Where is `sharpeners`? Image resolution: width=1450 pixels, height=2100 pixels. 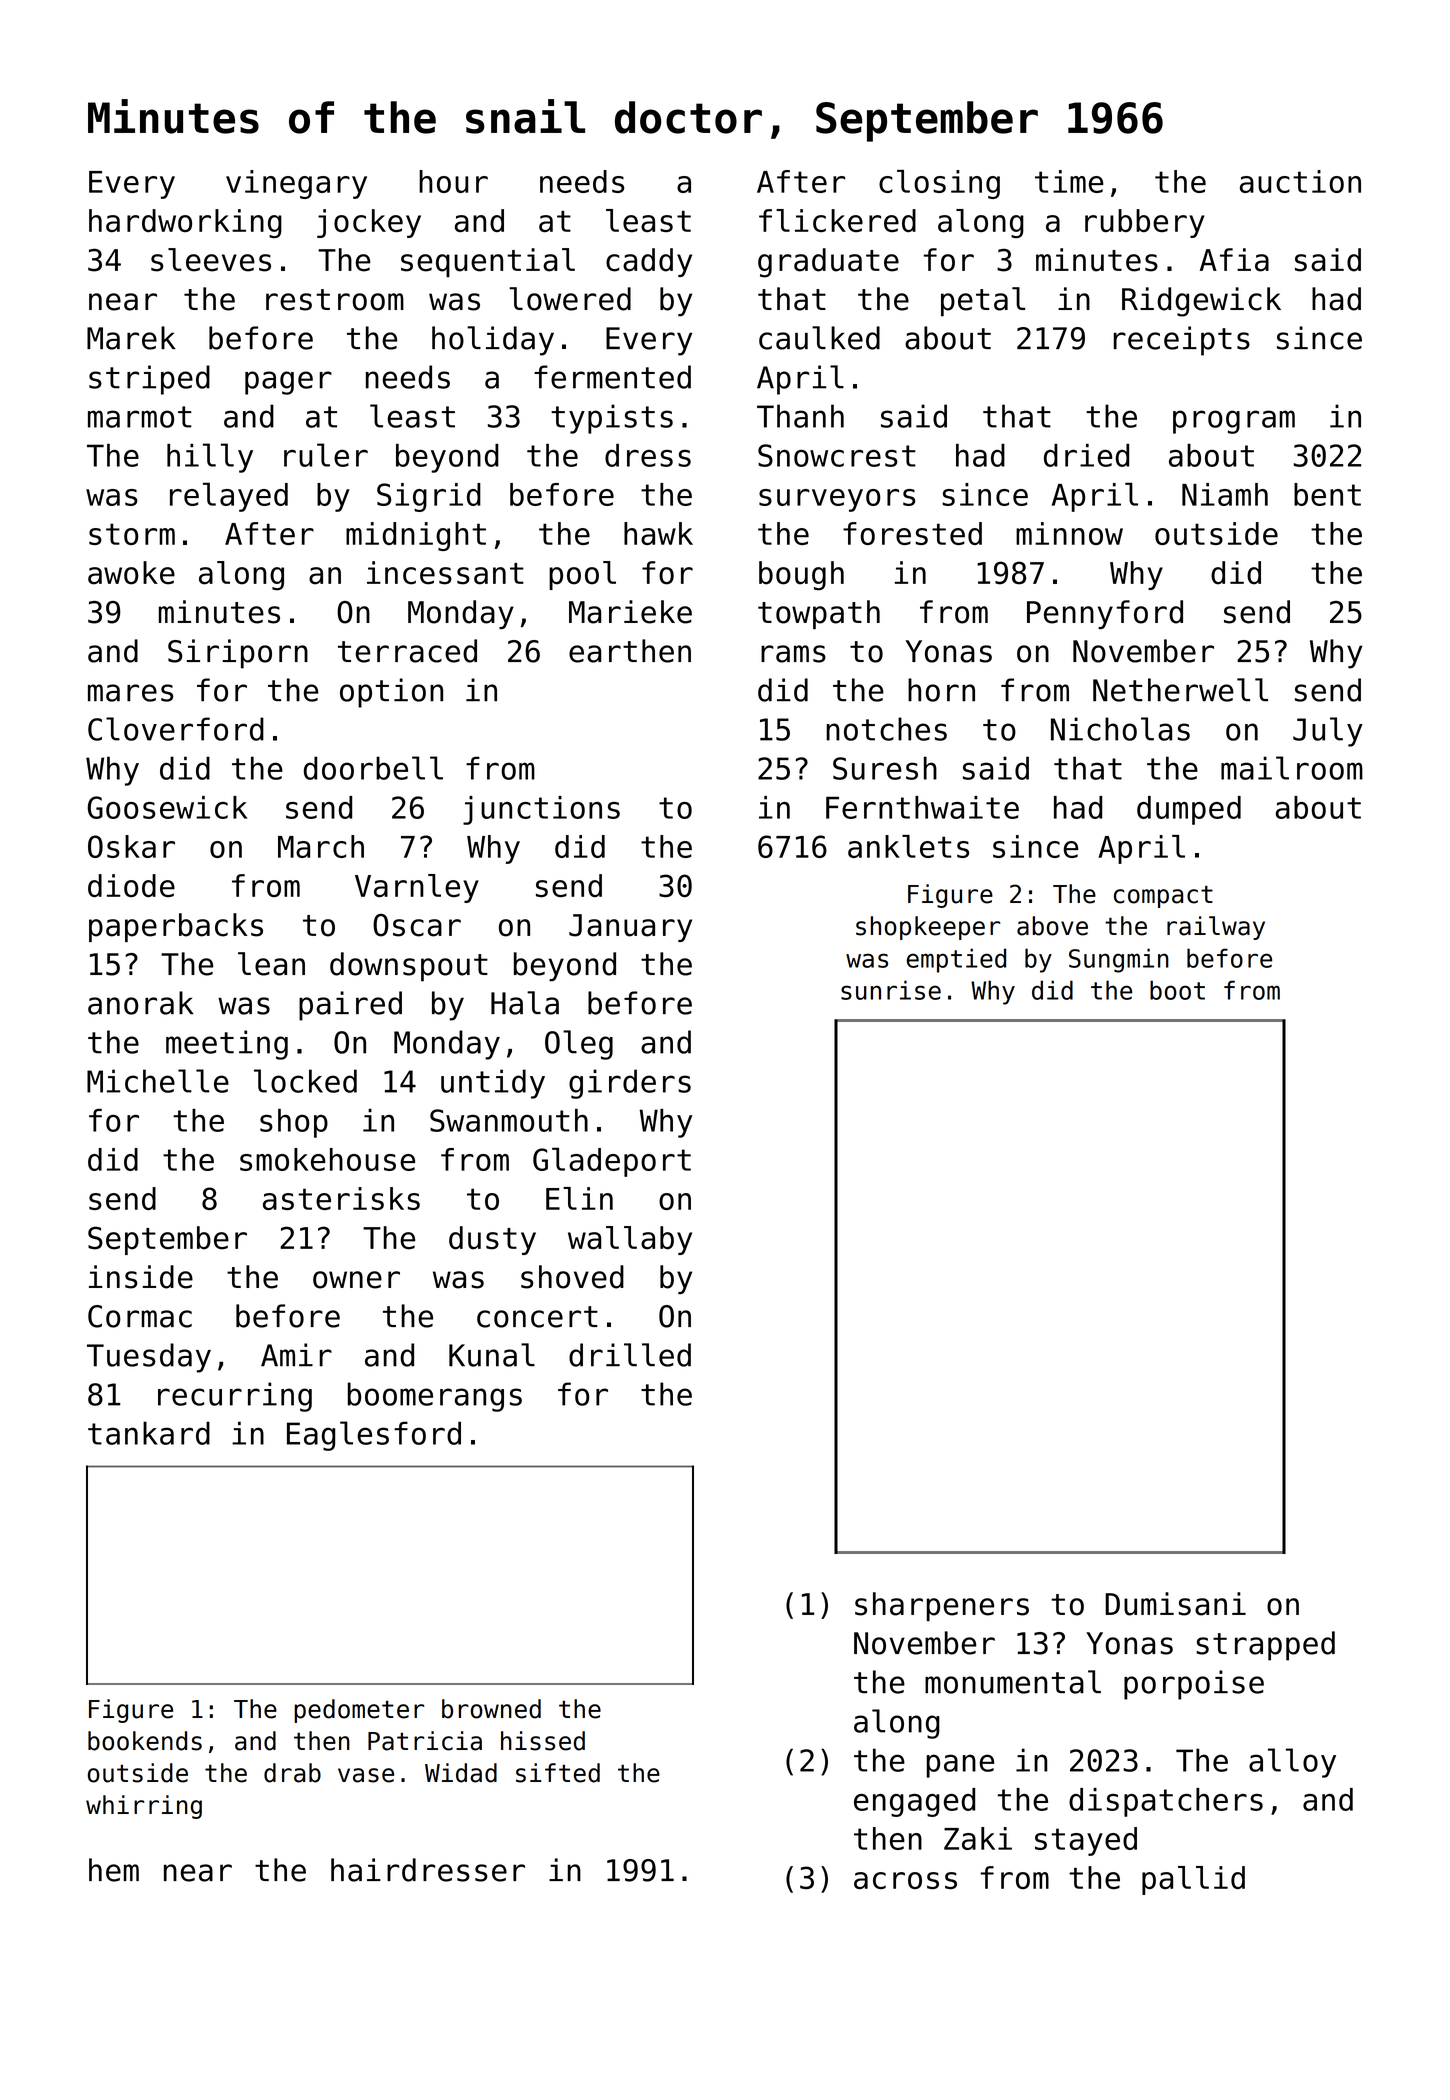 sharpeners is located at coordinates (942, 1606).
